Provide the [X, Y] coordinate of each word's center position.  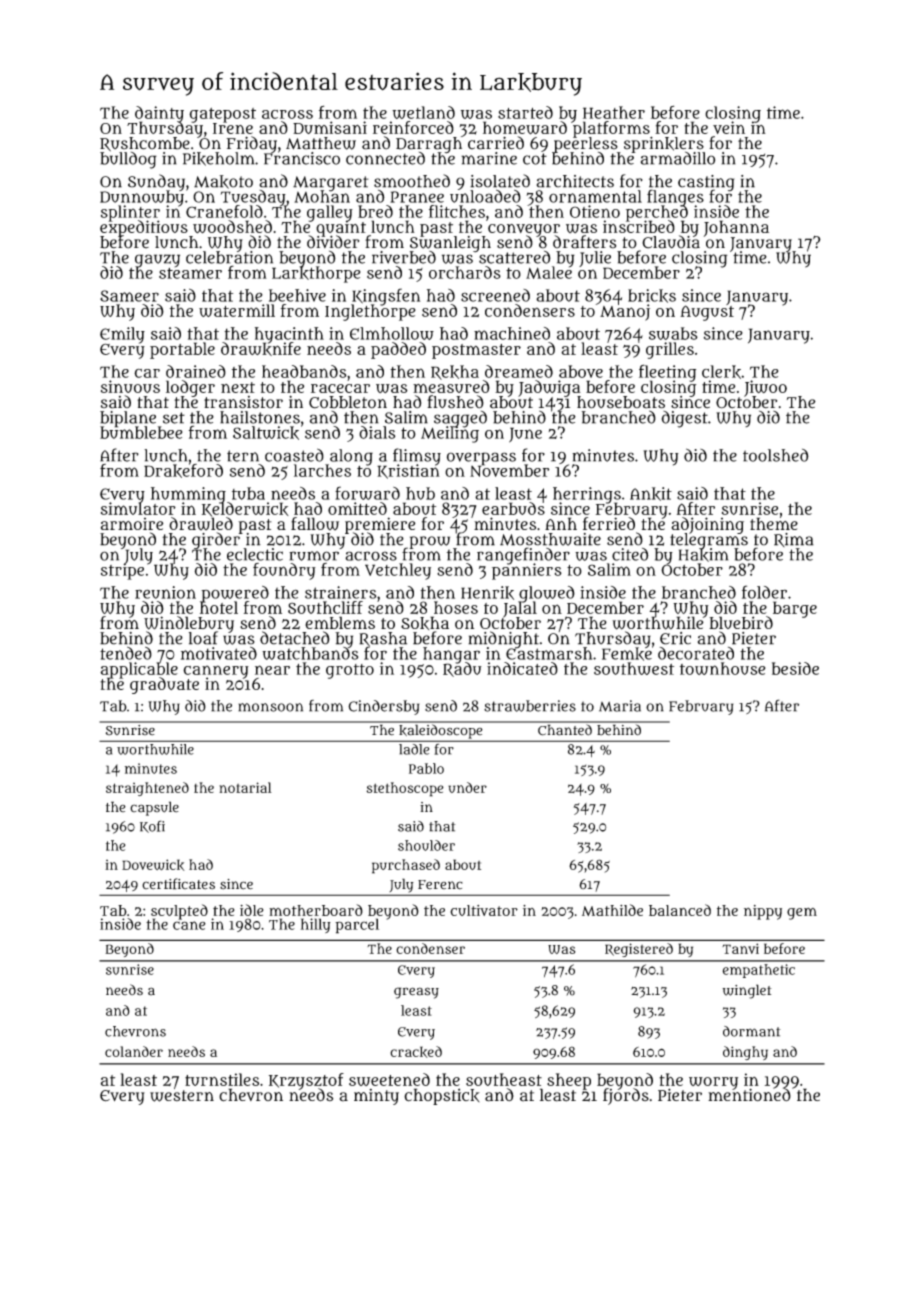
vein [729, 127]
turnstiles [222, 1079]
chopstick [442, 1096]
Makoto [223, 182]
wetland [423, 112]
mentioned [749, 1095]
